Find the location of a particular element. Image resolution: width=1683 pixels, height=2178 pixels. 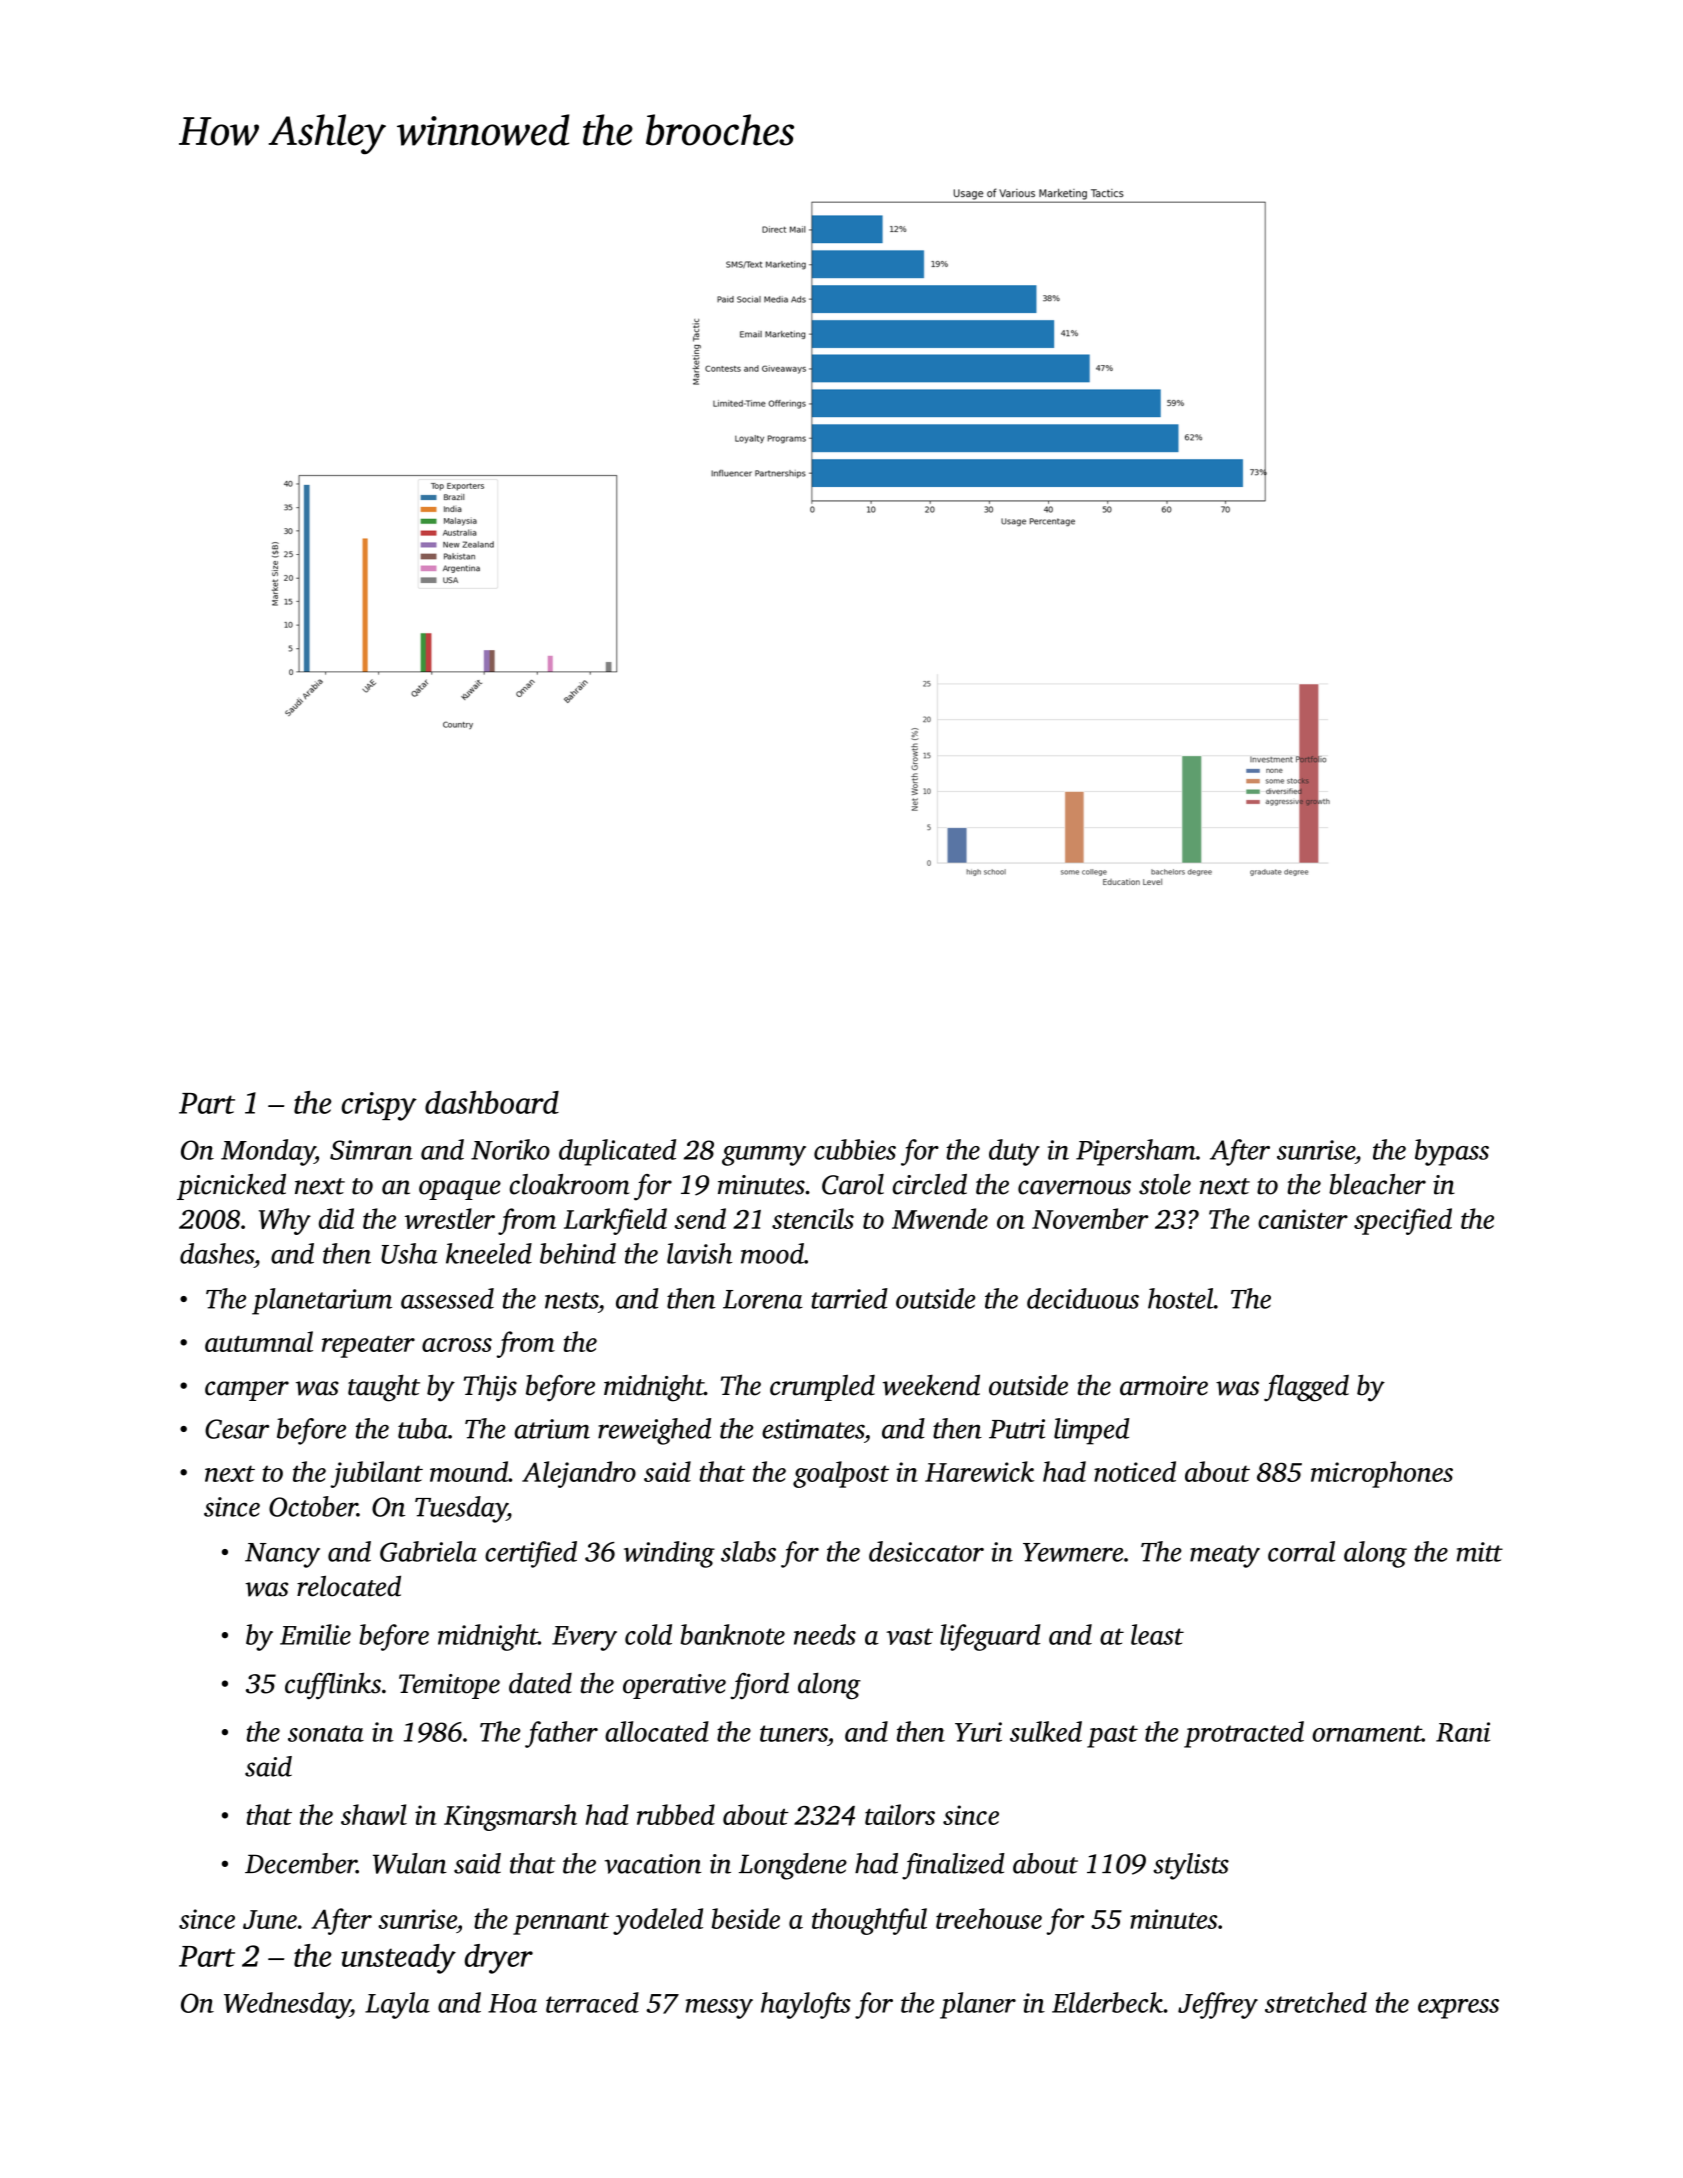

sonata is located at coordinates (326, 1733).
